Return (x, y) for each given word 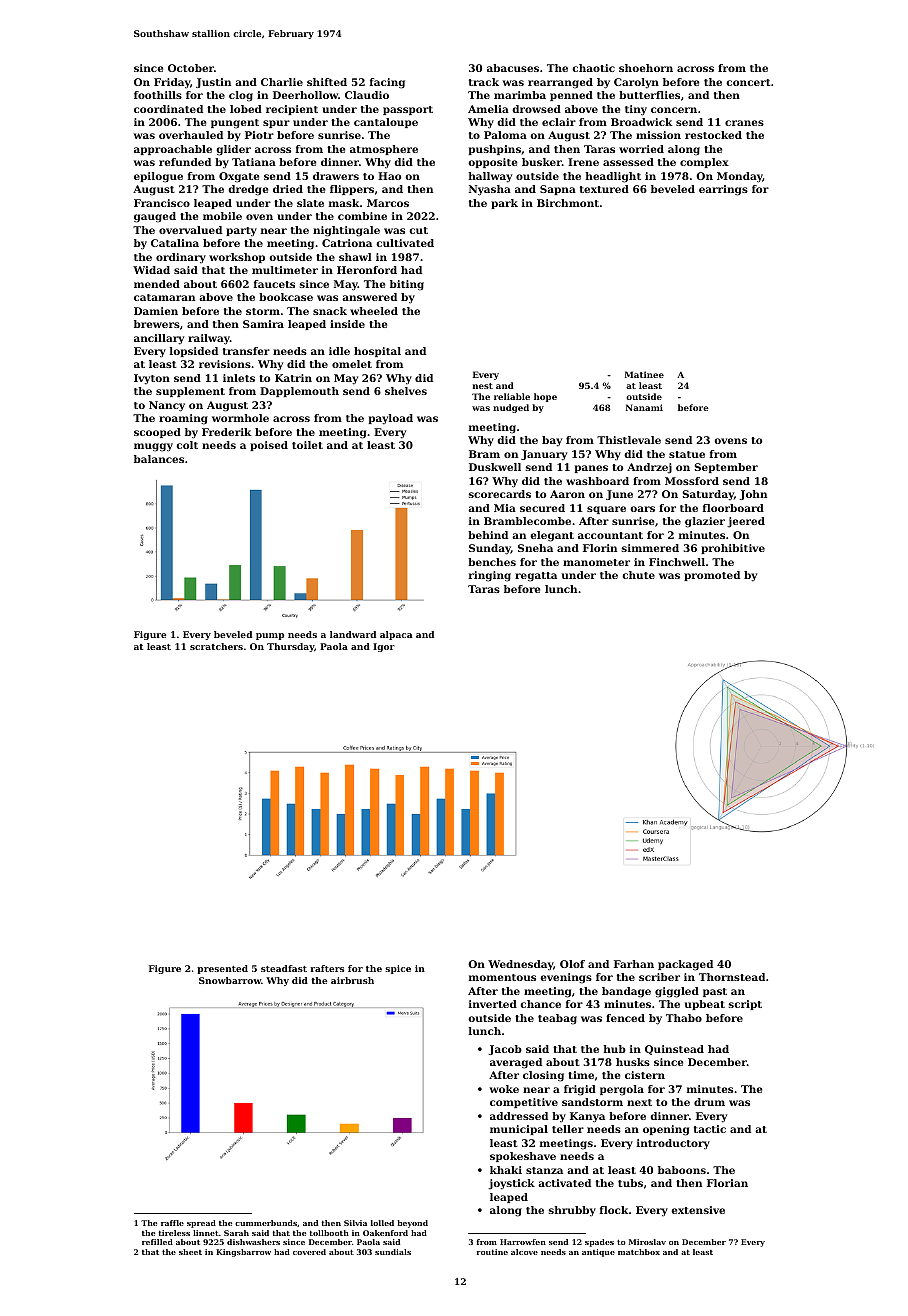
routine (492, 1252)
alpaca (396, 635)
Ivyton (152, 379)
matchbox (639, 1252)
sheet (190, 1252)
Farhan (634, 964)
